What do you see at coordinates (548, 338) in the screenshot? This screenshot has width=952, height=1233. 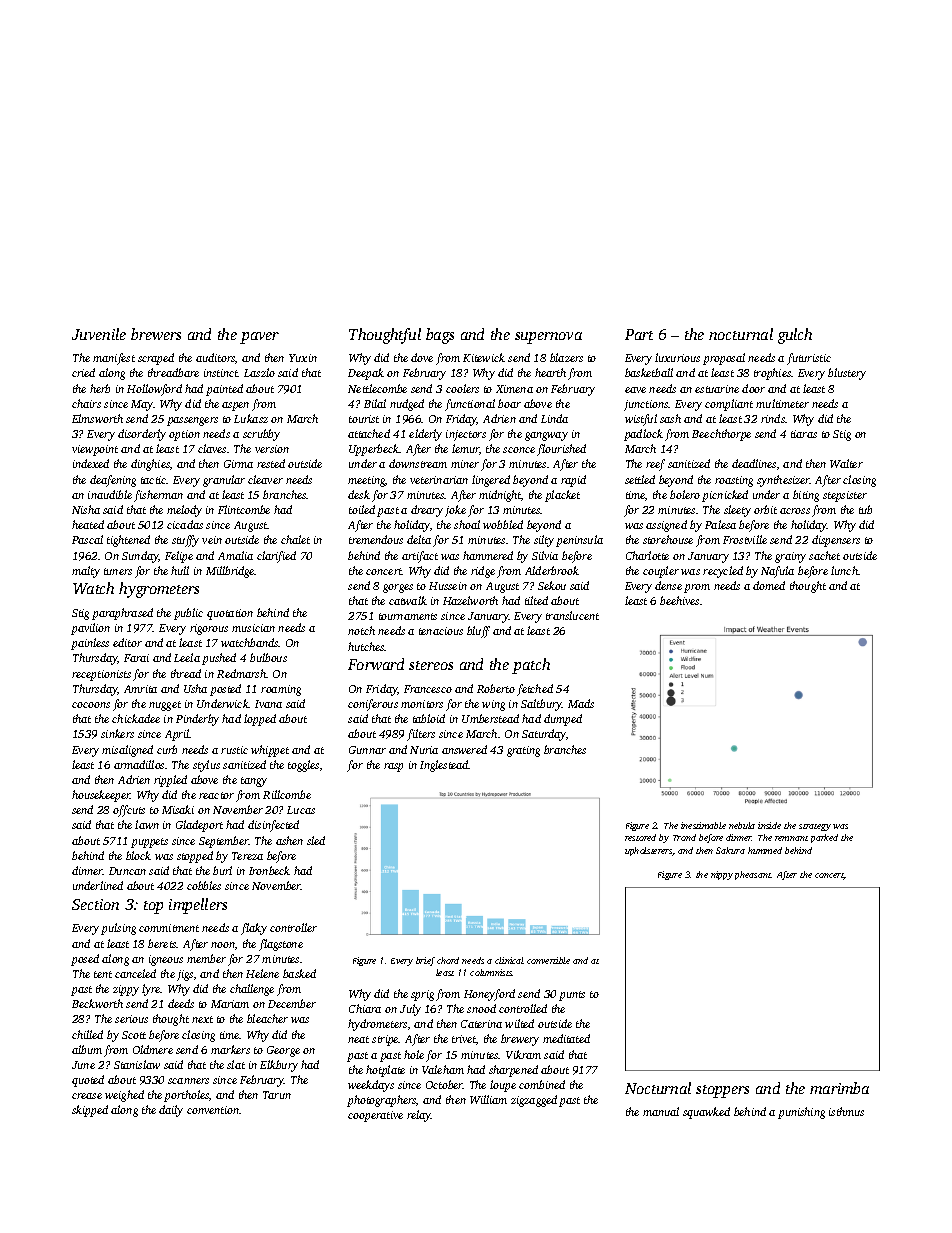 I see `supernova` at bounding box center [548, 338].
